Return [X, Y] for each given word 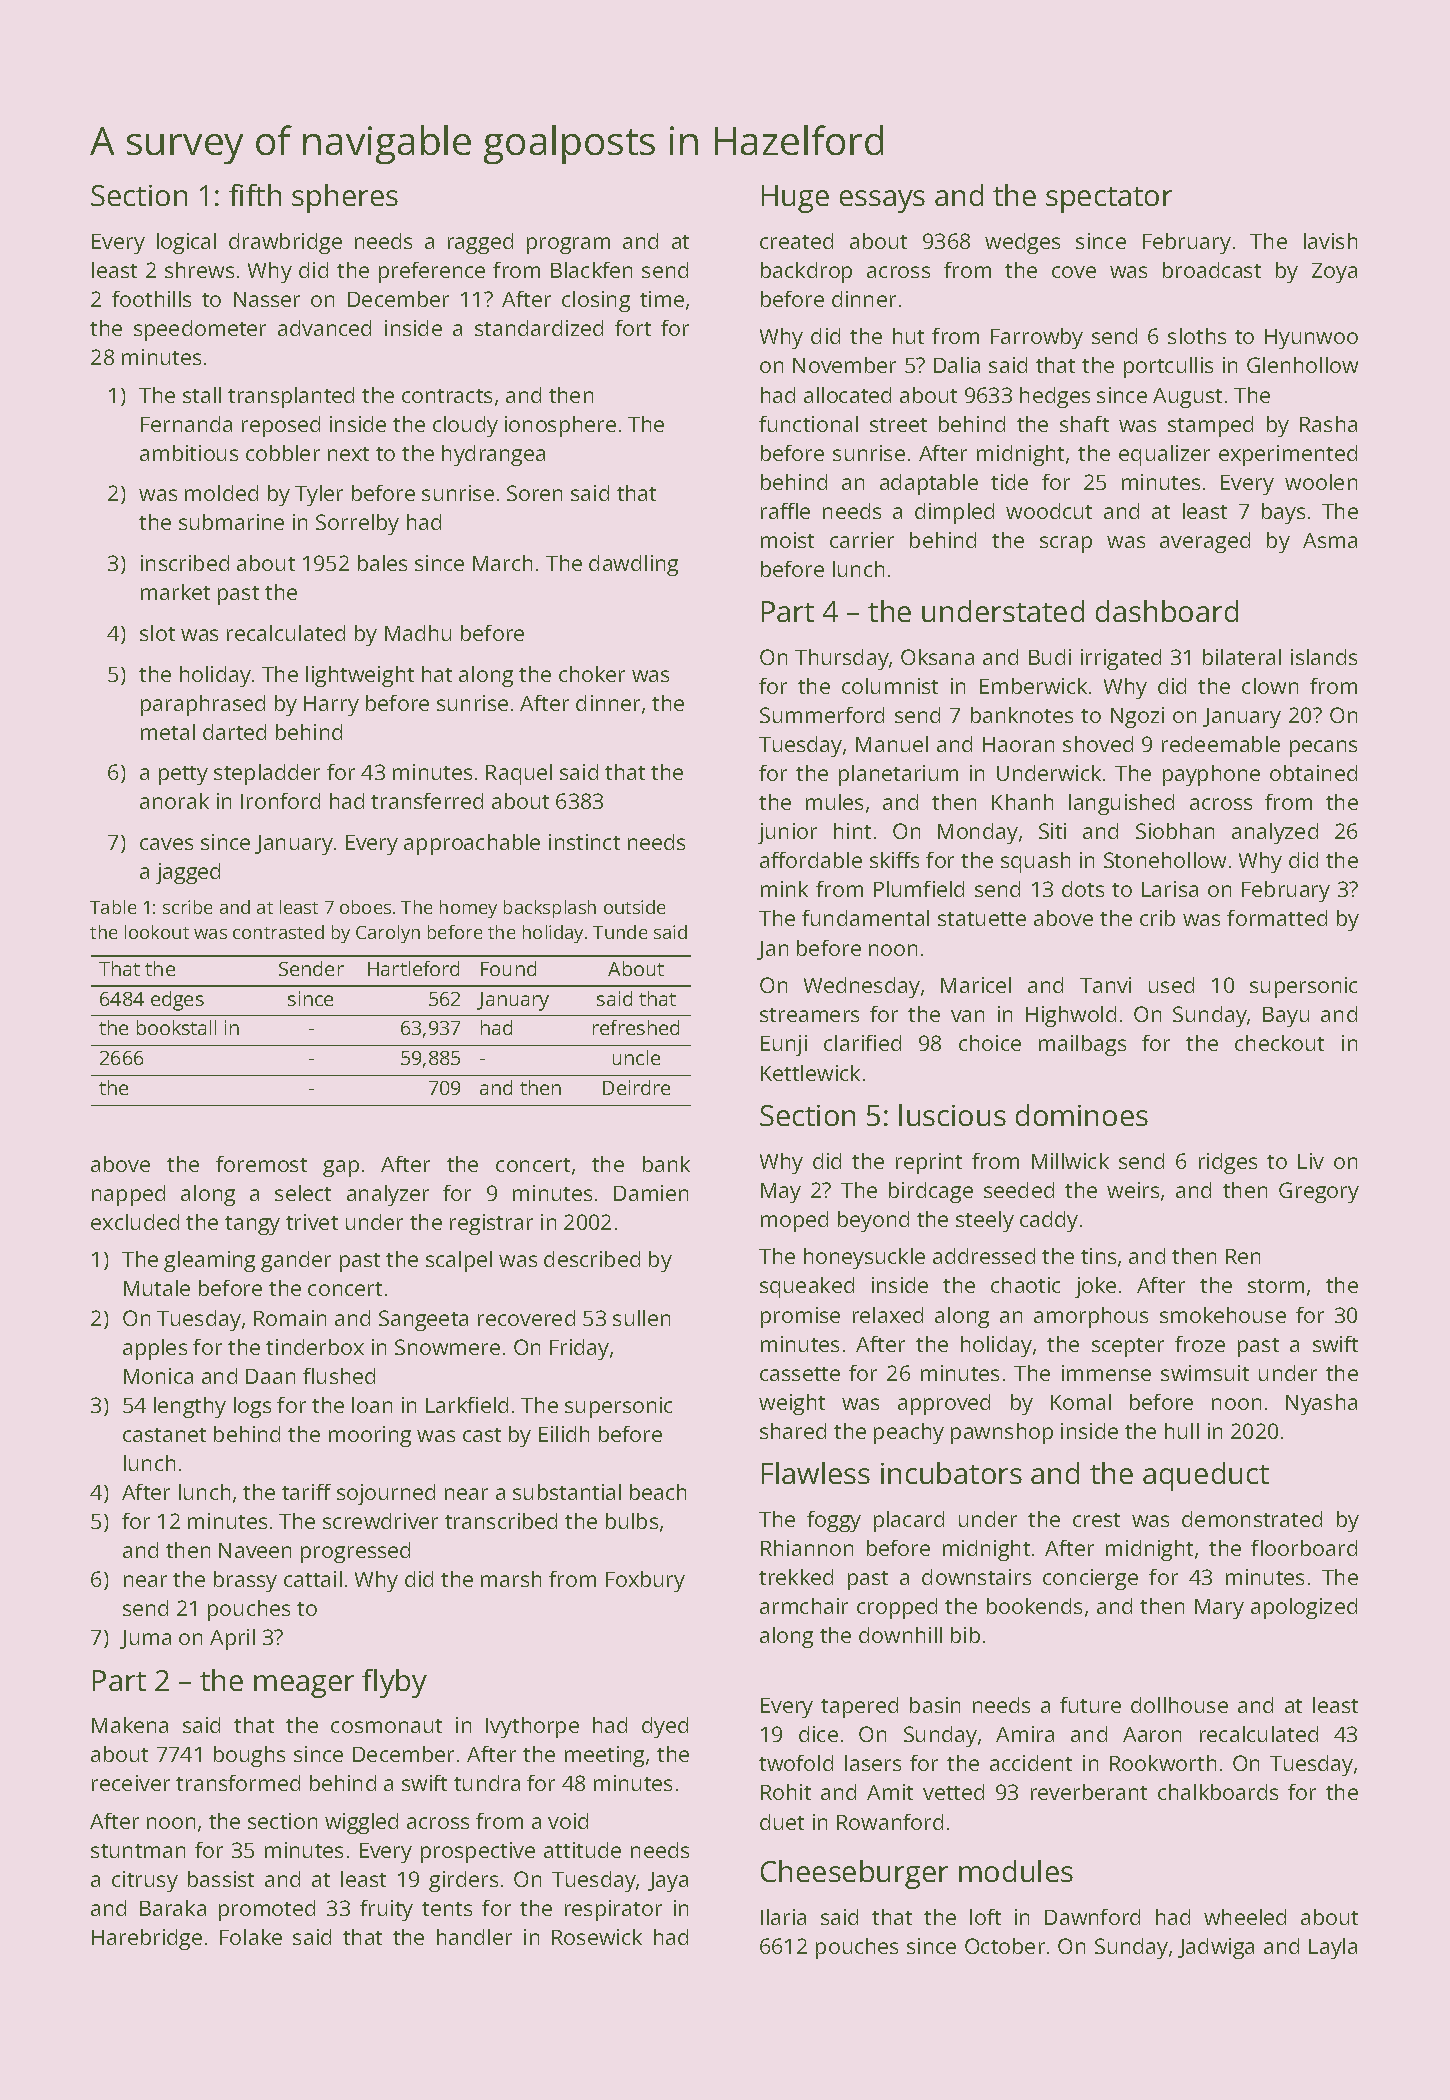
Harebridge [147, 1939]
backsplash [550, 909]
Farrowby [1037, 338]
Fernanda [186, 424]
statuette [982, 919]
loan [372, 1405]
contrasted [278, 932]
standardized [539, 328]
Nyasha [1321, 1404]
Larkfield [467, 1405]
